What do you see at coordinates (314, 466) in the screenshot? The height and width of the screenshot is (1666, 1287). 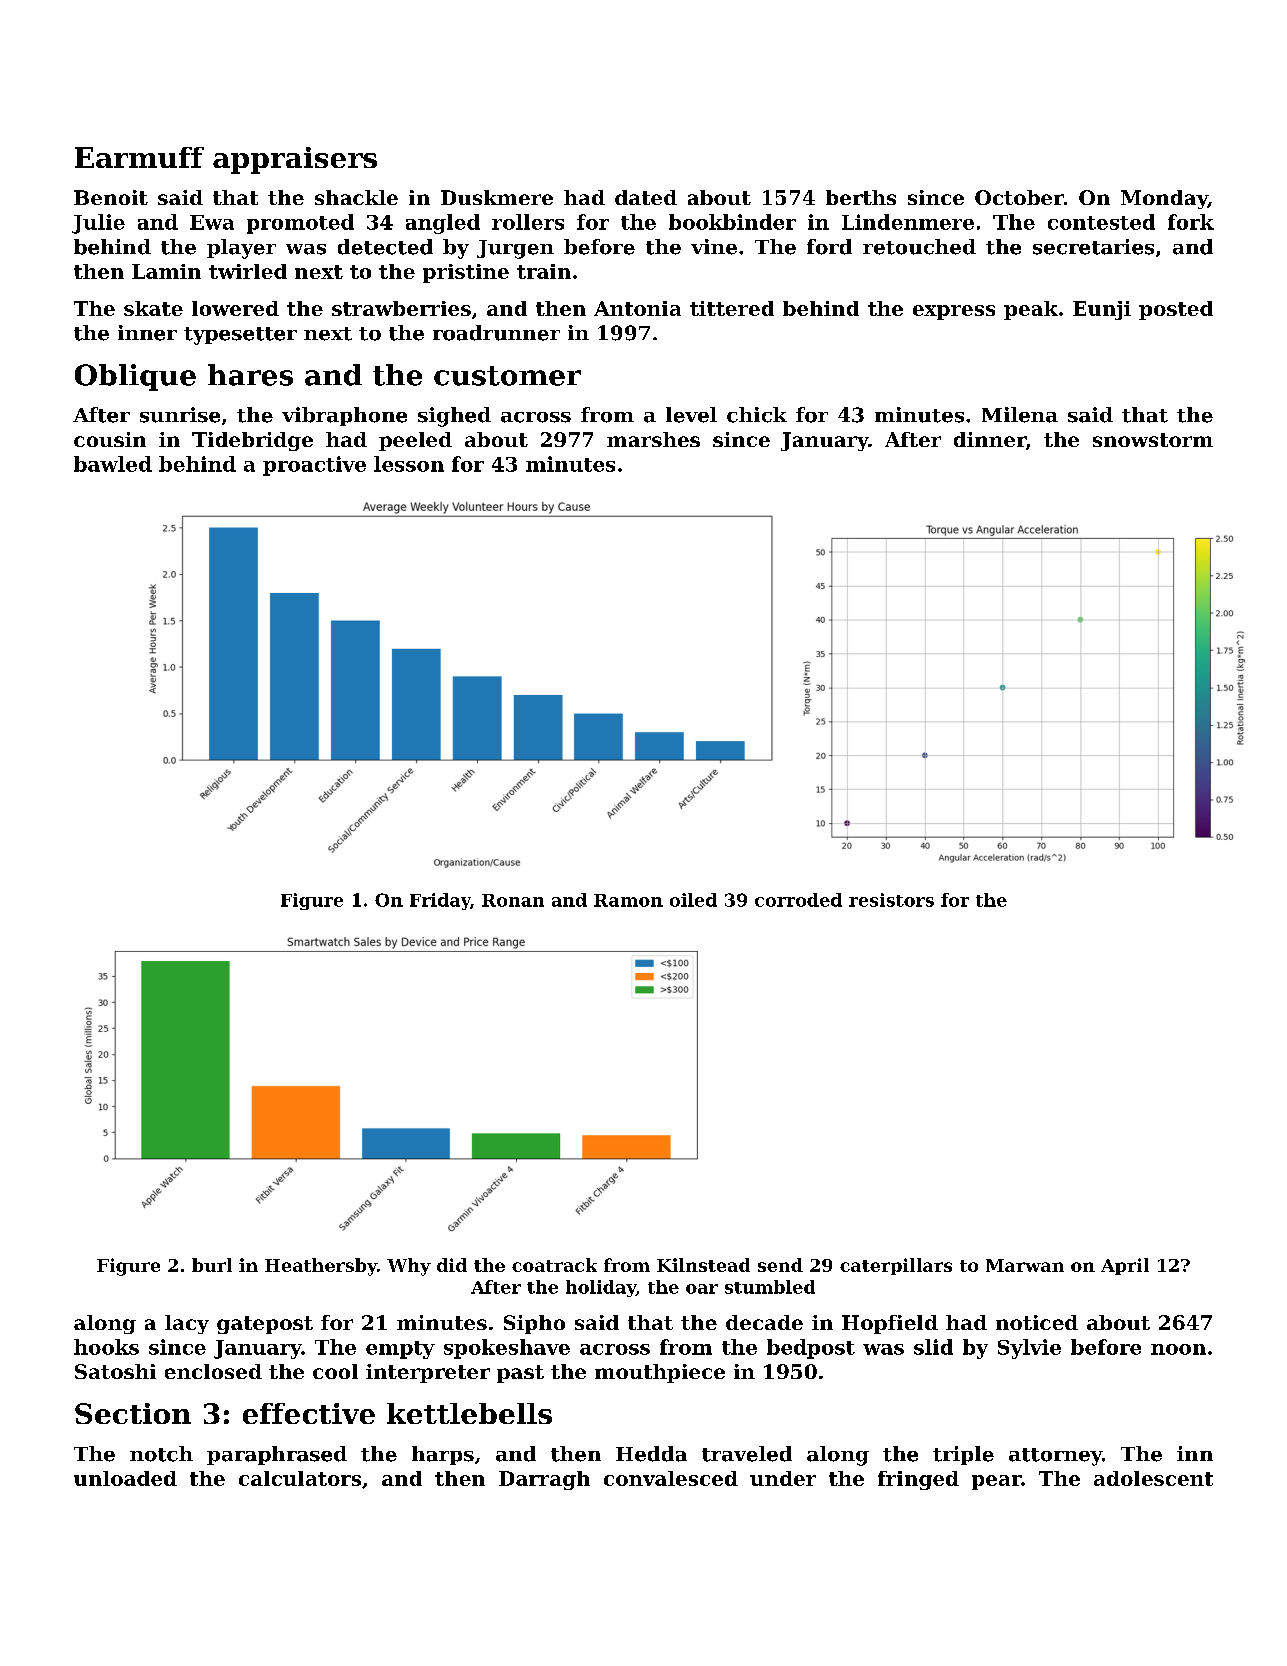 I see `proactive` at bounding box center [314, 466].
